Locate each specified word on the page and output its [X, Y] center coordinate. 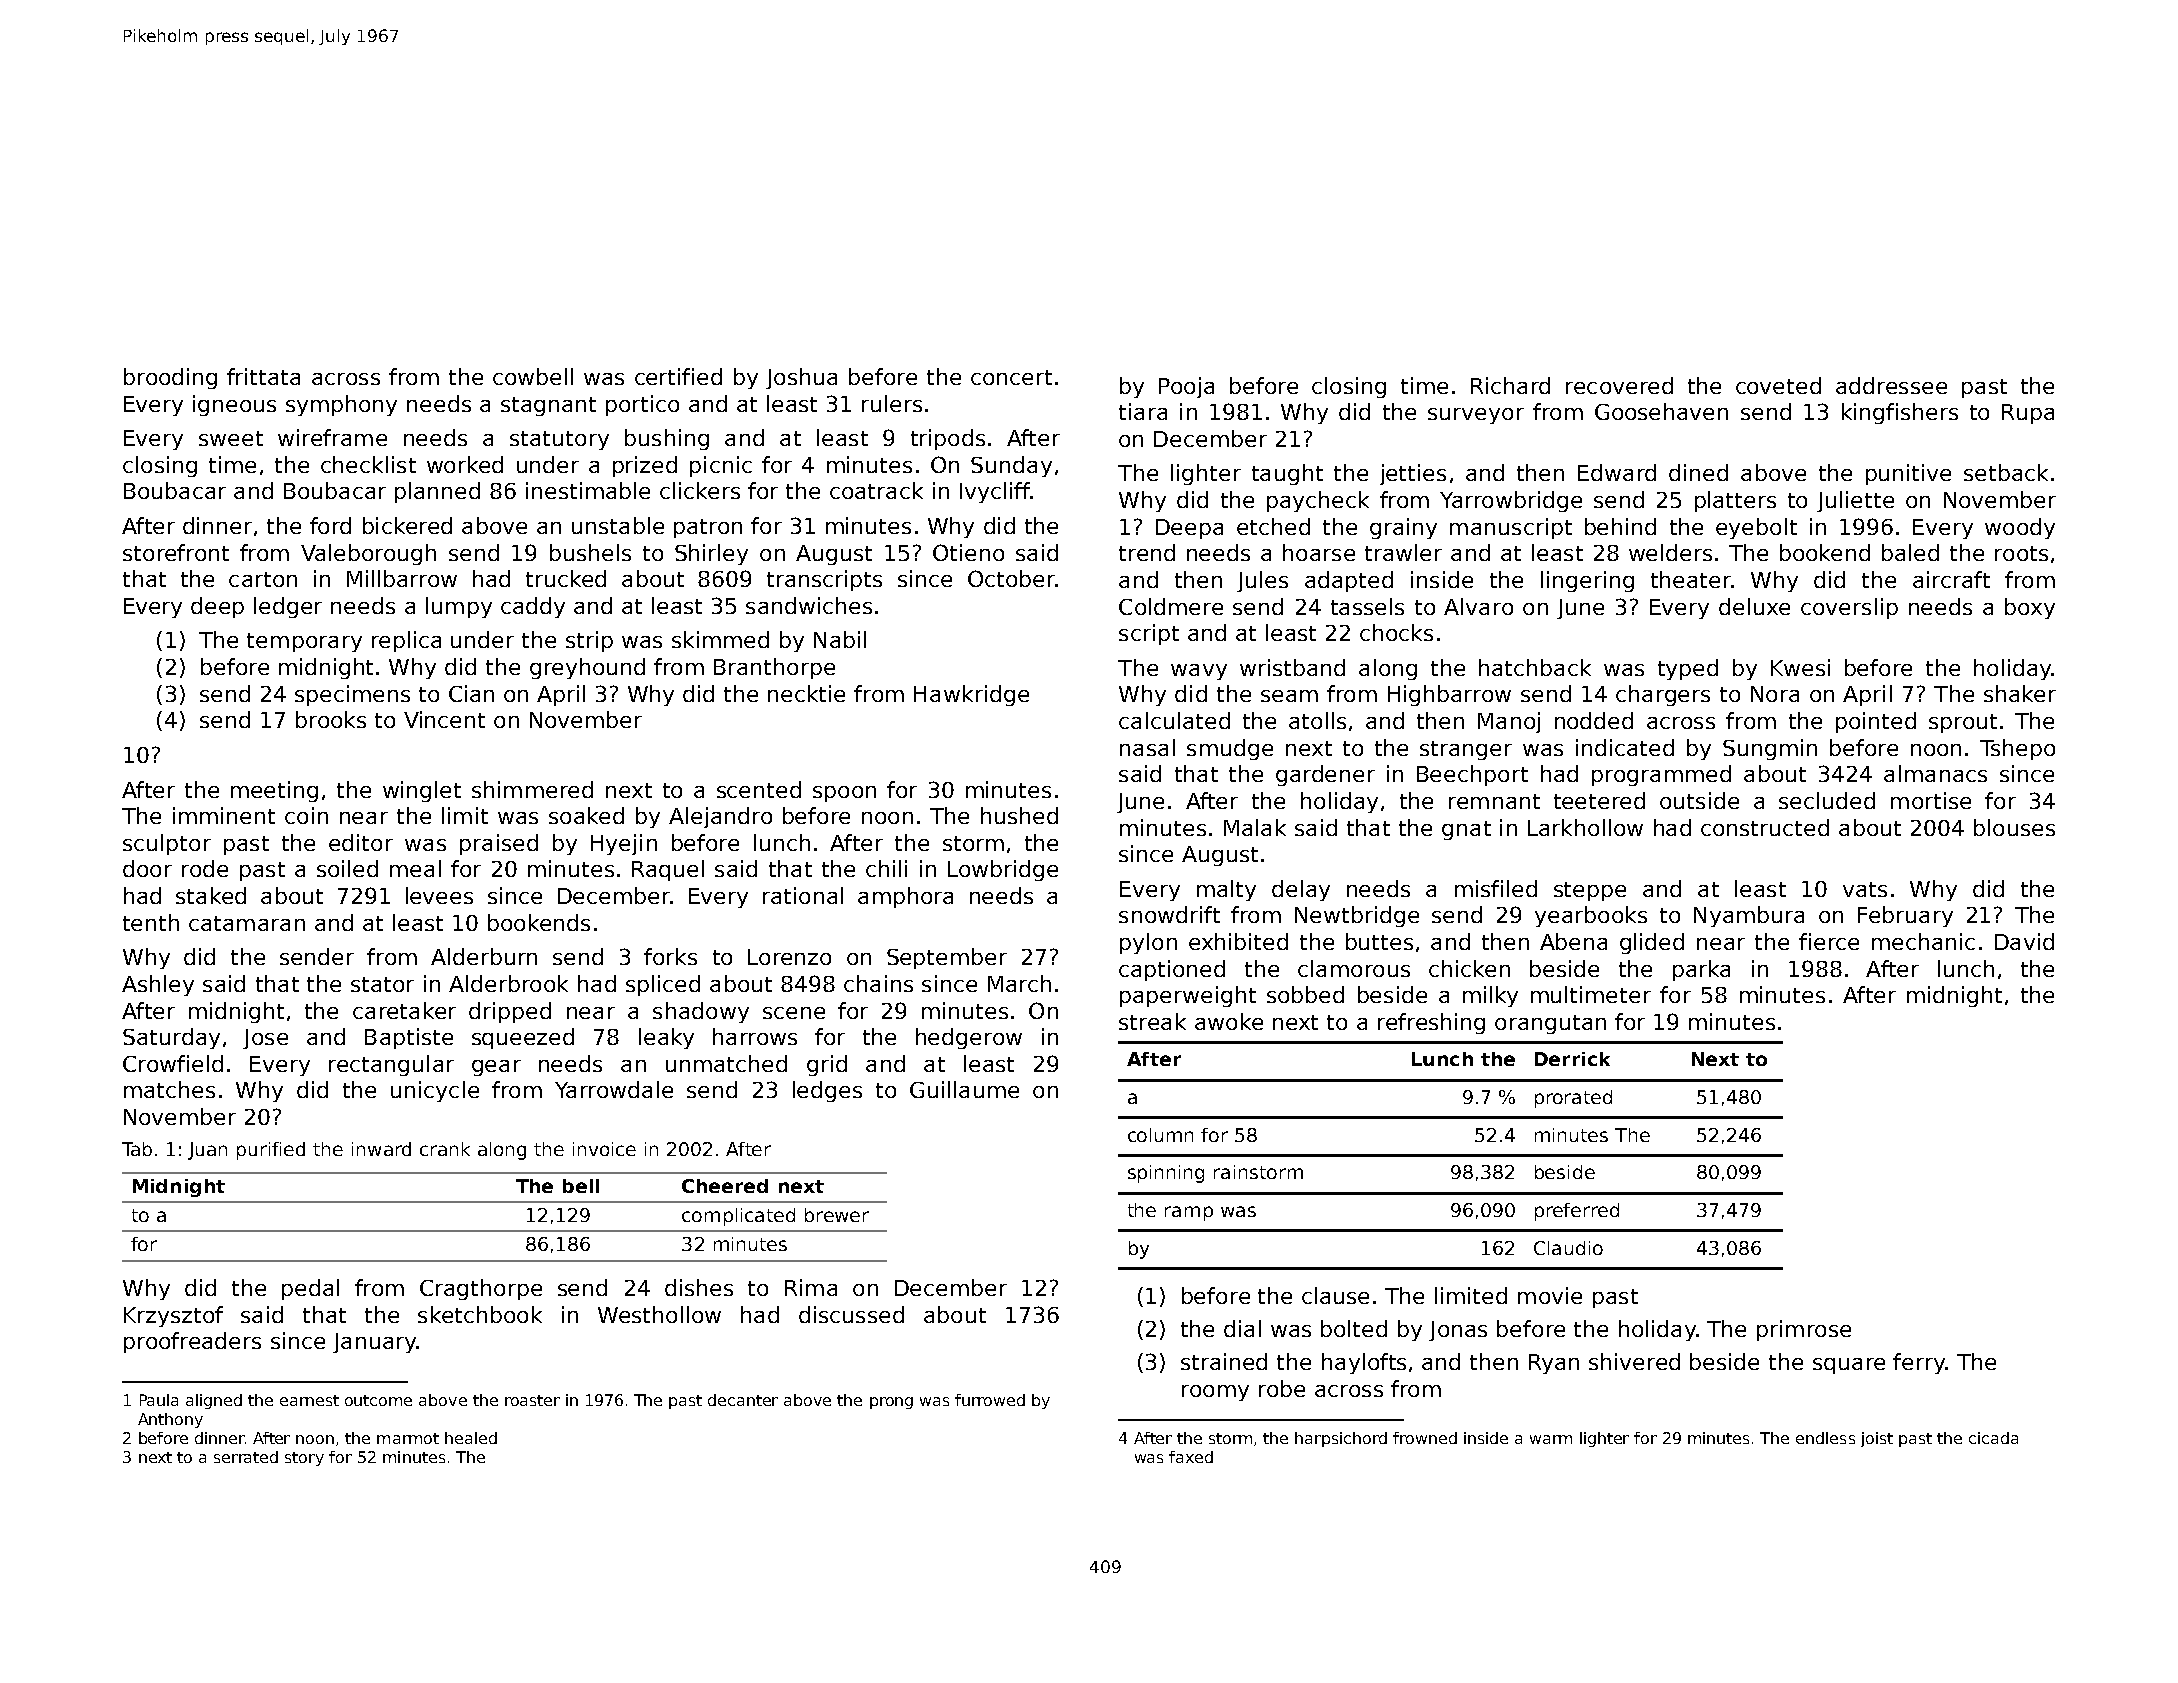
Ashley [158, 985]
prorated [1573, 1099]
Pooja [1186, 387]
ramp [1189, 1213]
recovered [1619, 385]
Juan [207, 1151]
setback [2006, 472]
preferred [1577, 1212]
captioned [1172, 970]
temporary [304, 642]
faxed [1191, 1457]
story [304, 1459]
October [1011, 578]
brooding [170, 378]
